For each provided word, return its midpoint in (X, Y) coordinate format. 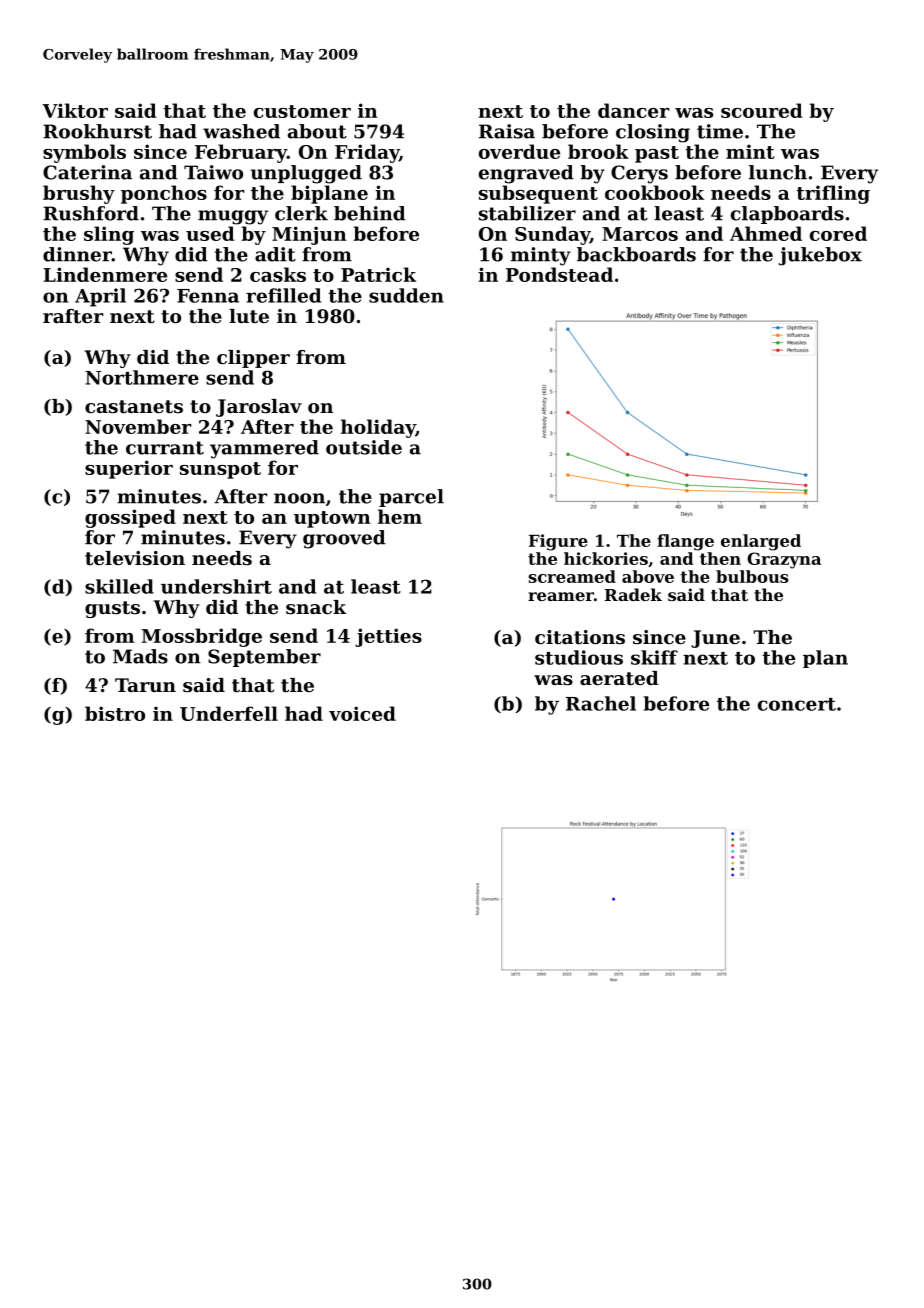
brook (598, 151)
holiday (378, 428)
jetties (388, 637)
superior (129, 469)
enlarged (761, 542)
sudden (406, 295)
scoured (762, 110)
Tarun (145, 685)
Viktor (75, 110)
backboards (636, 254)
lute (249, 316)
